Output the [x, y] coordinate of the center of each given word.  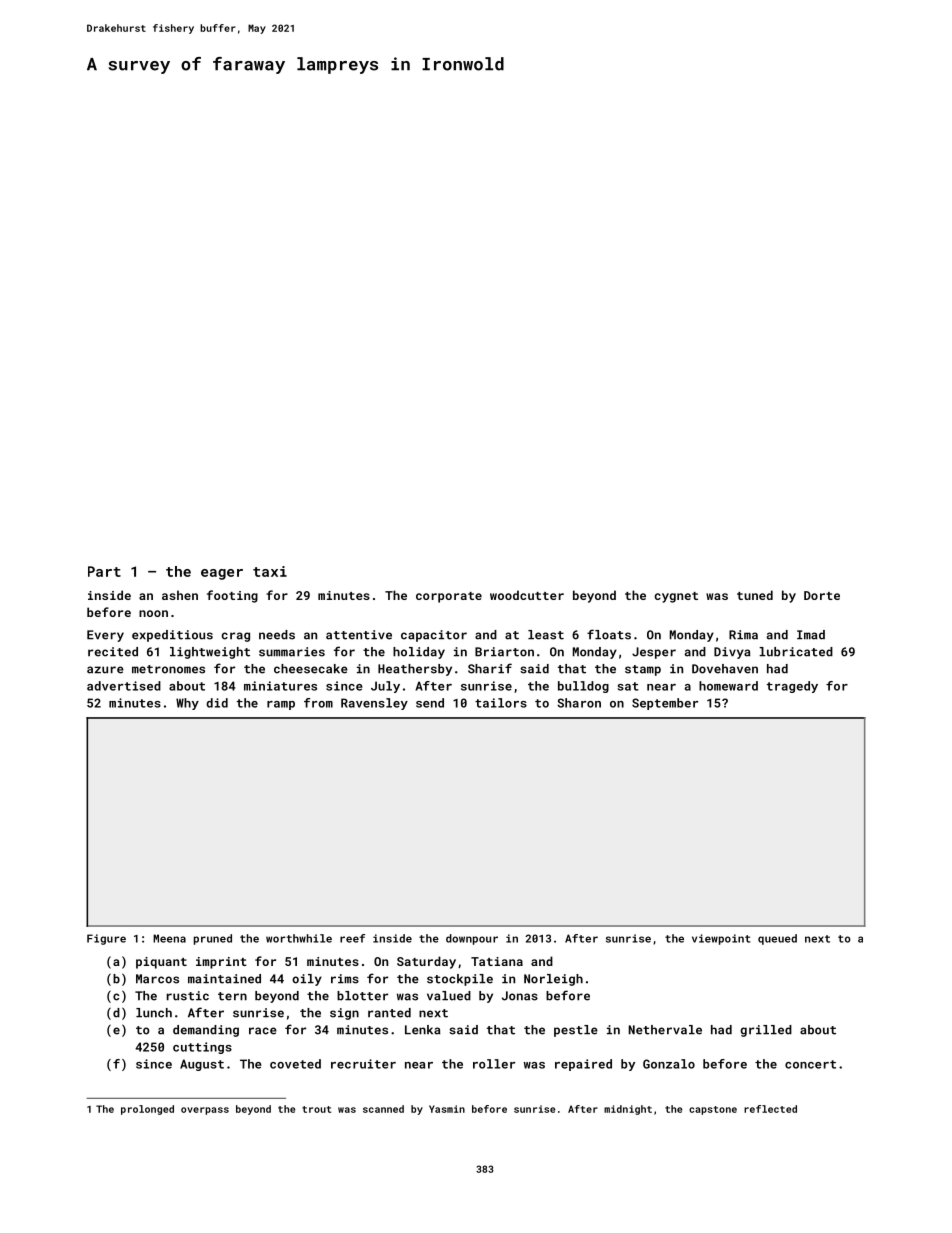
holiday [419, 653]
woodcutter [527, 595]
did [217, 703]
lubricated [796, 652]
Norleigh [553, 980]
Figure [106, 939]
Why [187, 704]
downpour [472, 939]
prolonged [147, 1110]
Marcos [157, 979]
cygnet [676, 597]
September [665, 704]
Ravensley [374, 704]
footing [232, 596]
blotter [362, 996]
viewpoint [721, 939]
